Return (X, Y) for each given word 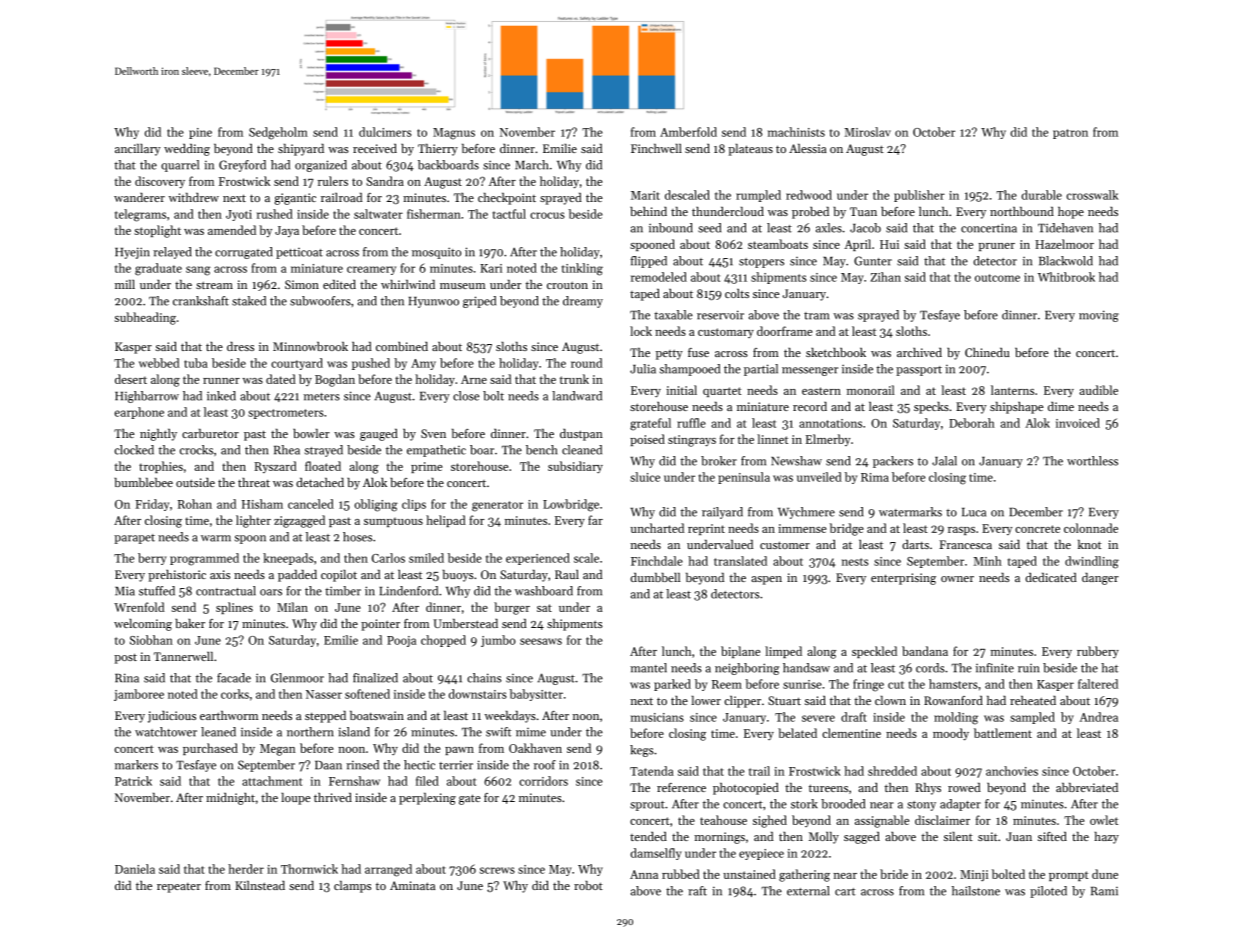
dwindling (1092, 562)
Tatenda (652, 771)
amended (232, 230)
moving (1099, 316)
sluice (645, 477)
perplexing (427, 799)
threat (254, 482)
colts (737, 293)
